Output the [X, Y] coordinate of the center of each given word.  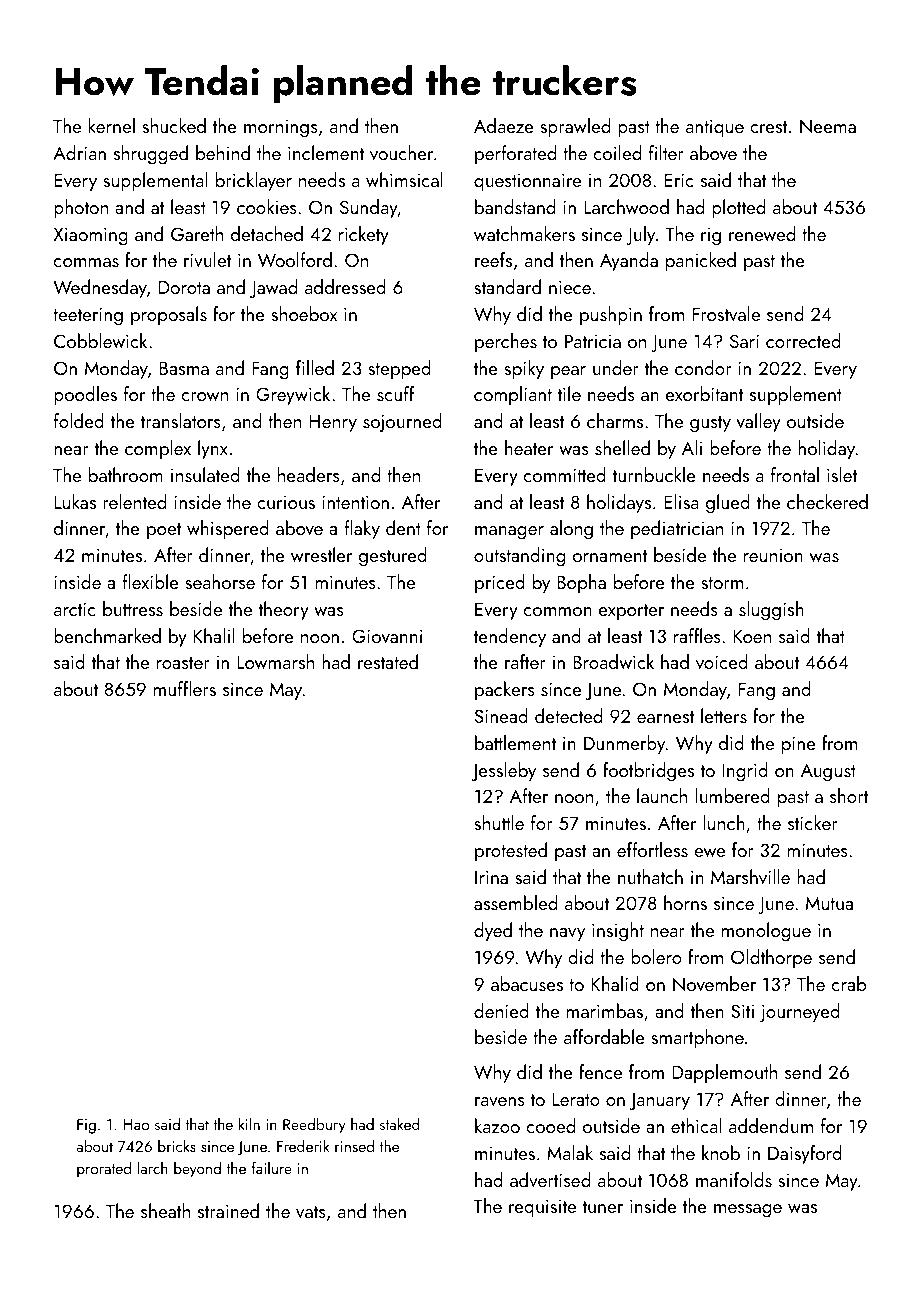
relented [134, 501]
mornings [281, 129]
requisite [542, 1208]
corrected [803, 340]
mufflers [185, 688]
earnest [665, 717]
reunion [773, 555]
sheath [165, 1210]
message [748, 1211]
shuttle [499, 822]
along [571, 530]
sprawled [575, 127]
